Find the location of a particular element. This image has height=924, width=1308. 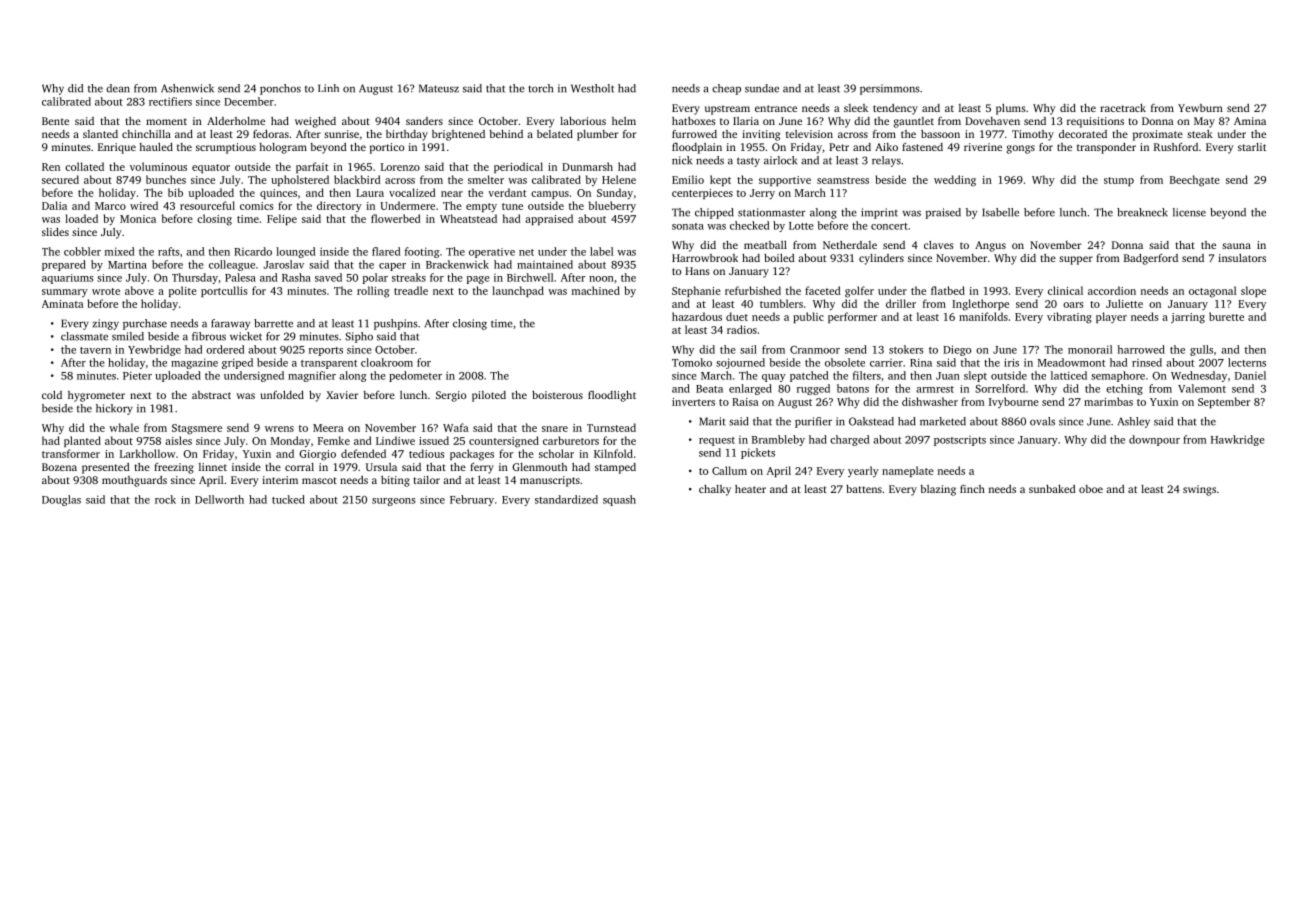

bunches is located at coordinates (166, 179).
